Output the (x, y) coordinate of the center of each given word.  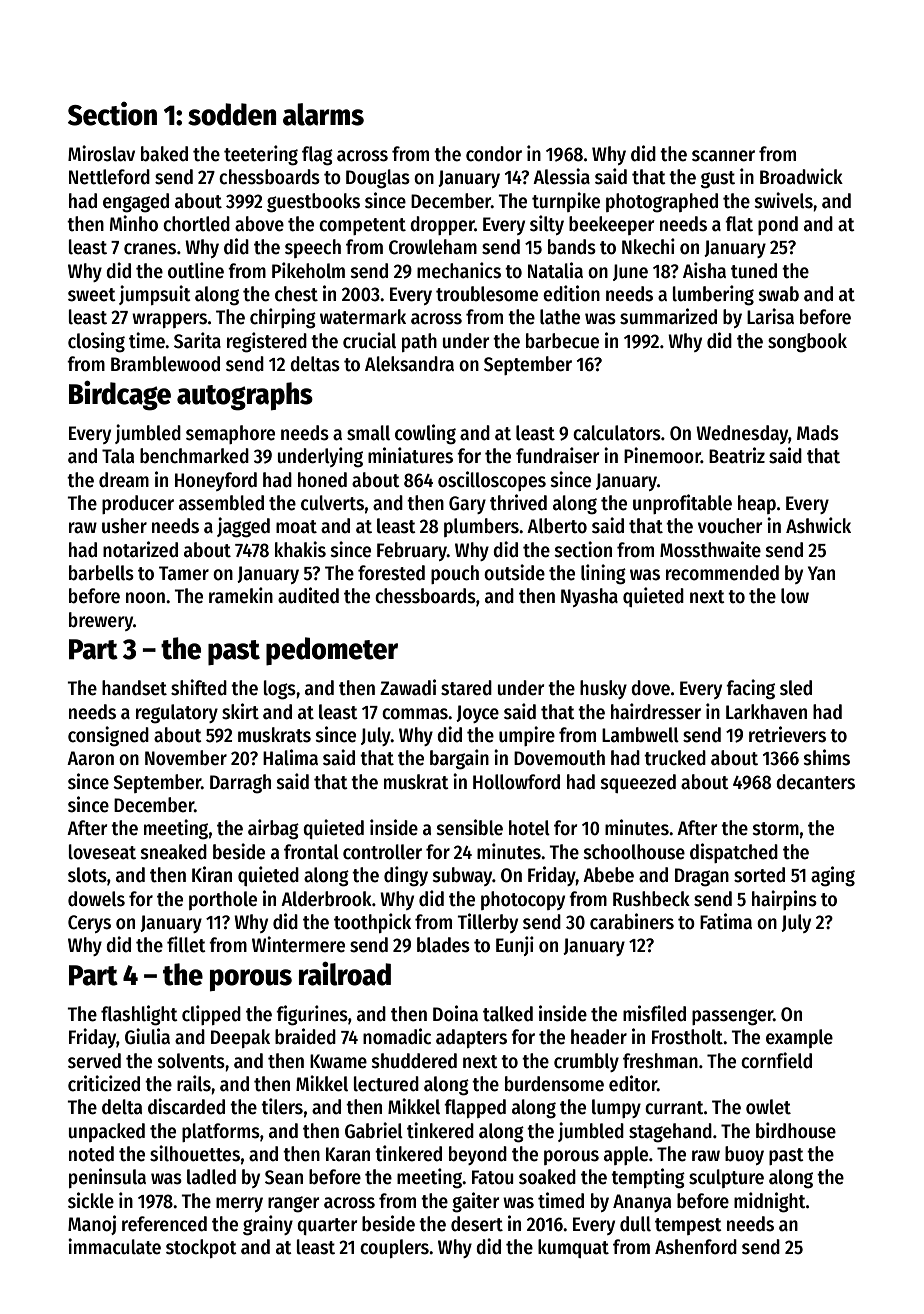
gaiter (475, 1202)
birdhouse (796, 1130)
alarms (323, 114)
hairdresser (656, 711)
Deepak (240, 1038)
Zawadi (408, 687)
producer (138, 504)
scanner (723, 156)
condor (494, 154)
